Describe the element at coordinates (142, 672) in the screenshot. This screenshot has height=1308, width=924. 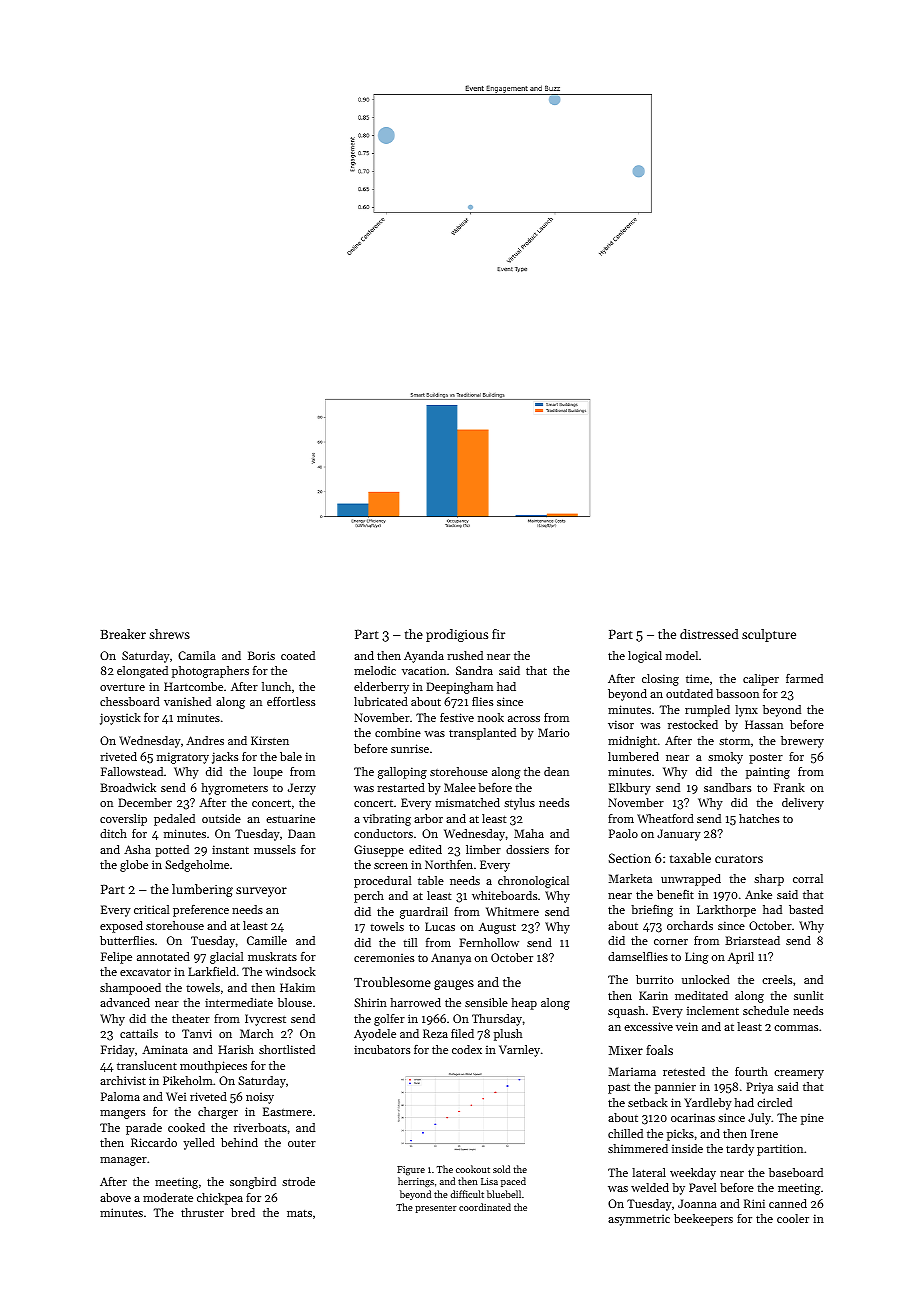
I see `elongated` at that location.
